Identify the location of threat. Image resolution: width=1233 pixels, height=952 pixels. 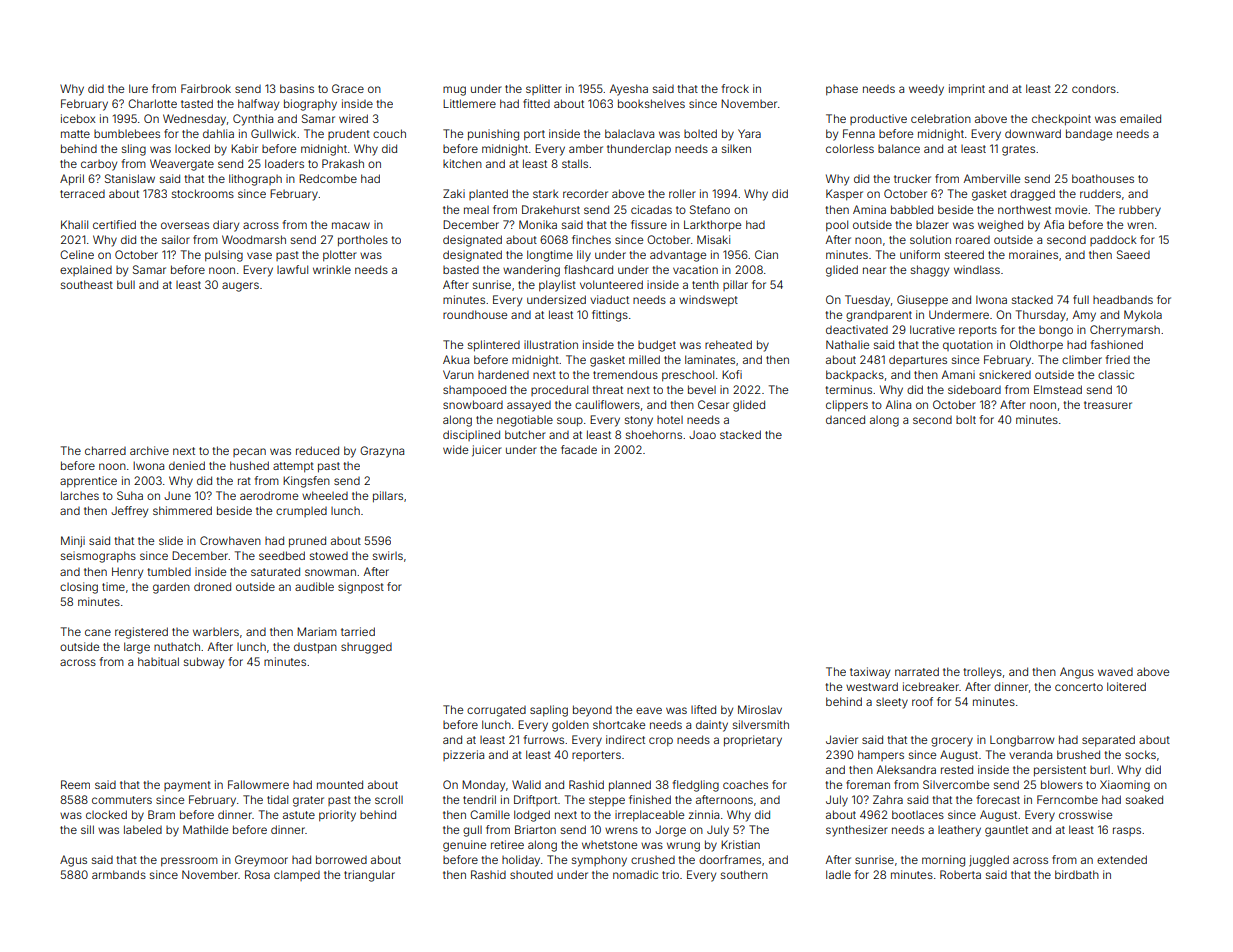
(608, 390).
